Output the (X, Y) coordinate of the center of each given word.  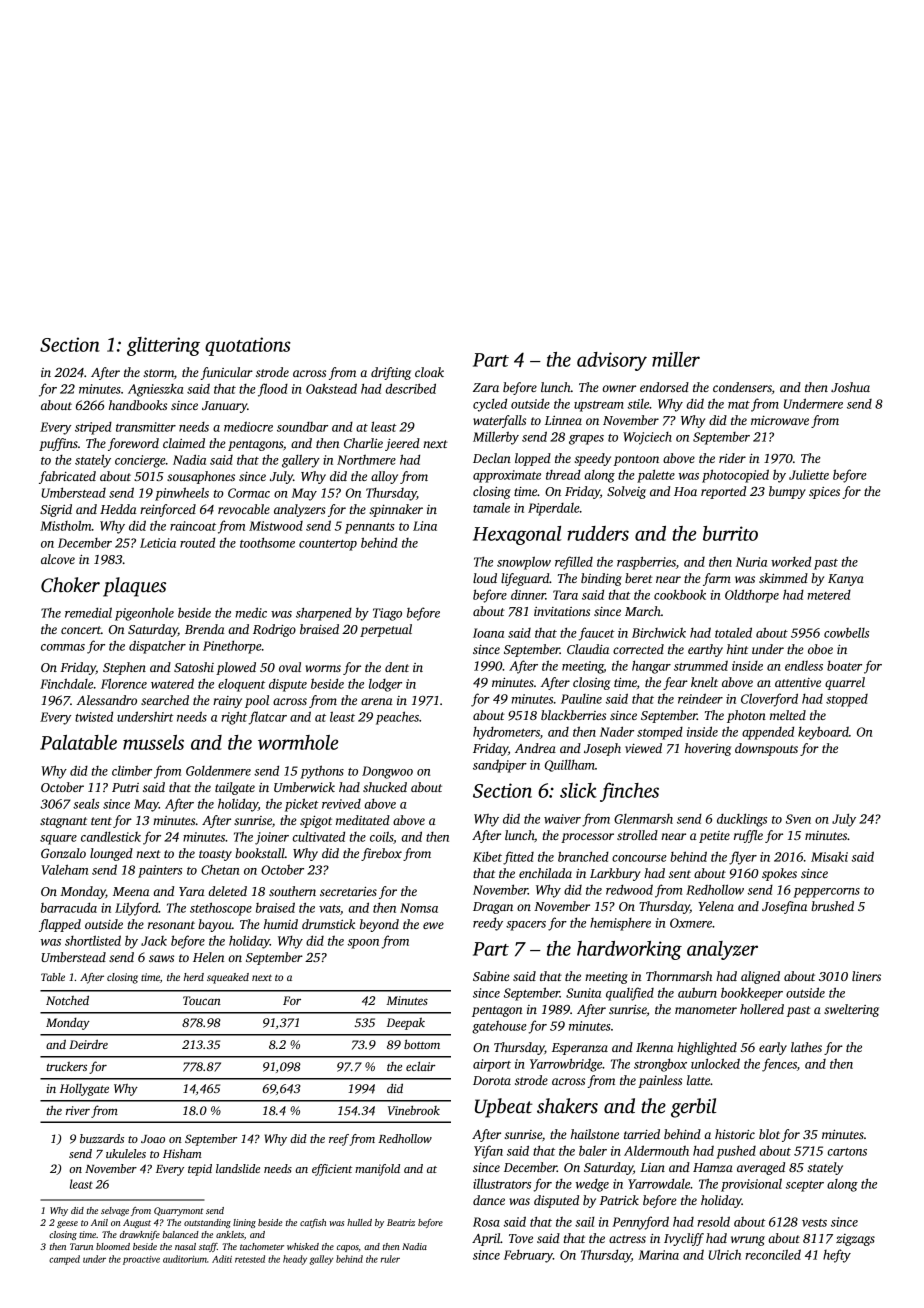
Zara (486, 387)
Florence (124, 683)
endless (804, 665)
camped (64, 1260)
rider (732, 458)
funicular (226, 373)
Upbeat (504, 1108)
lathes (806, 1047)
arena (377, 701)
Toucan (202, 1000)
